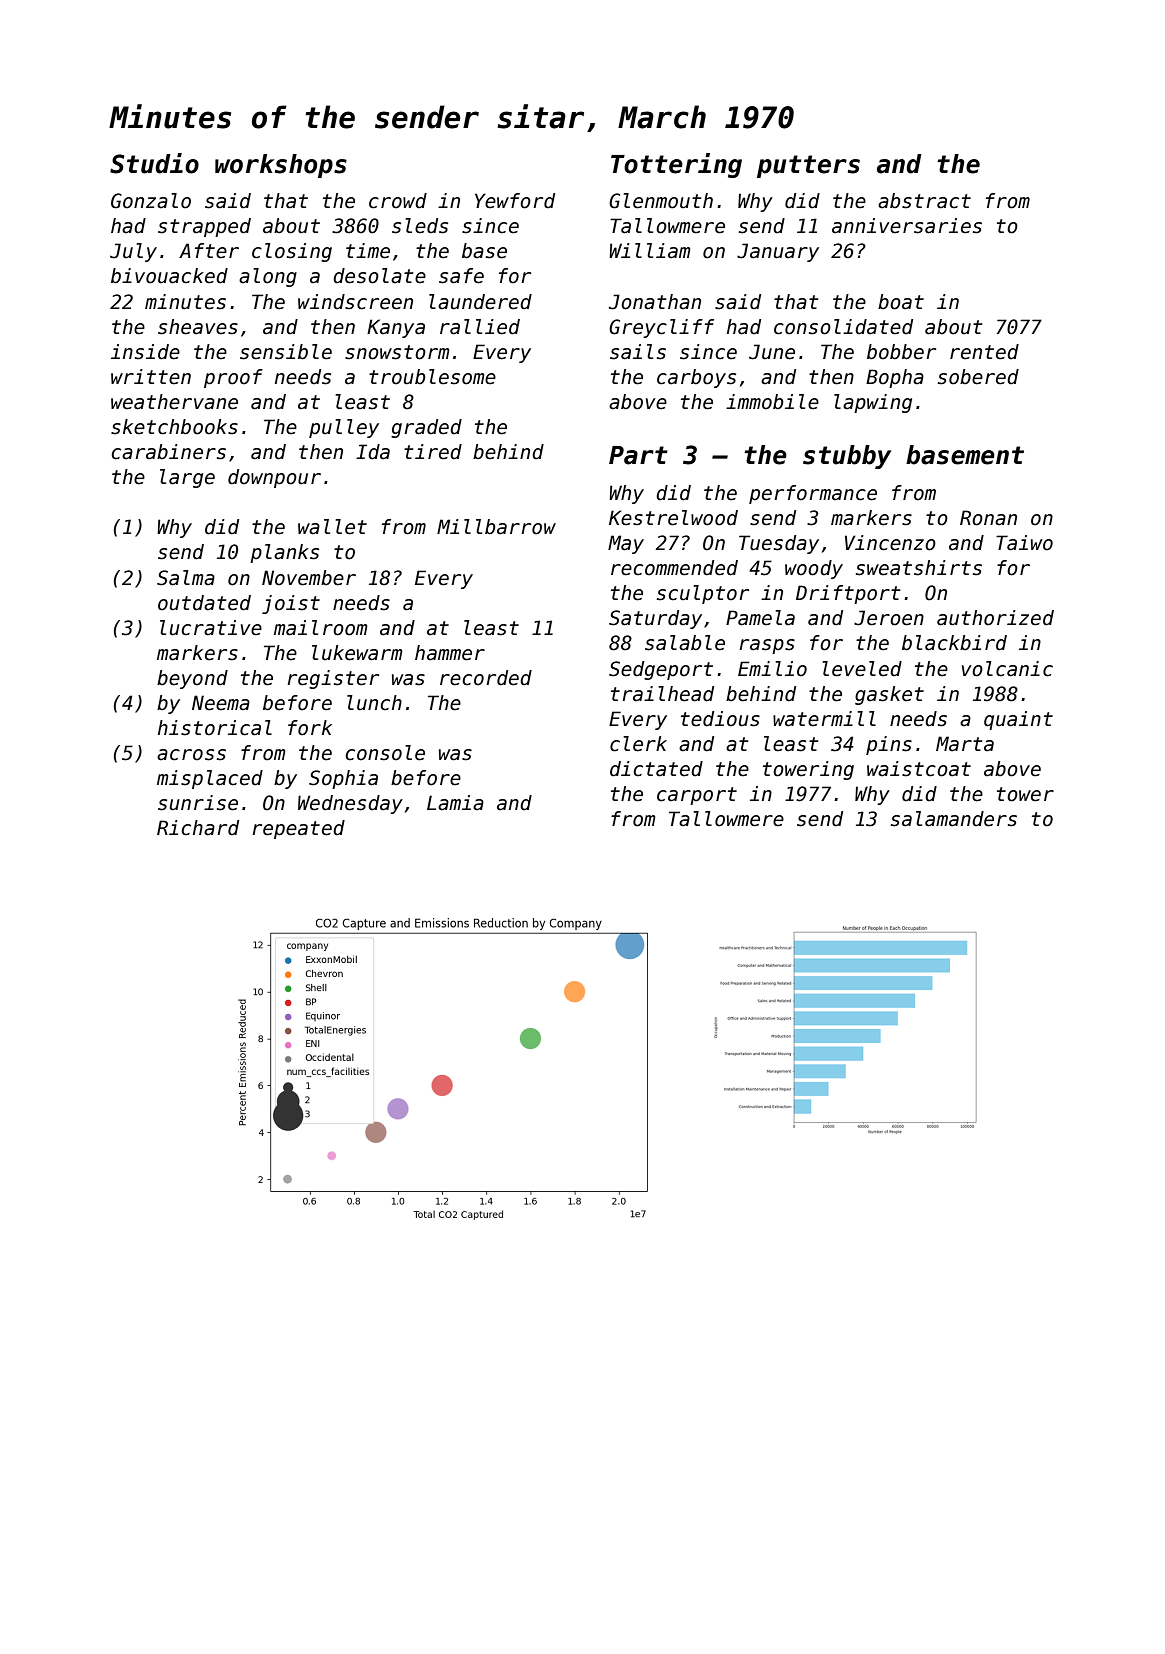 This screenshot has width=1165, height=1654. I want to click on recommended, so click(674, 568).
